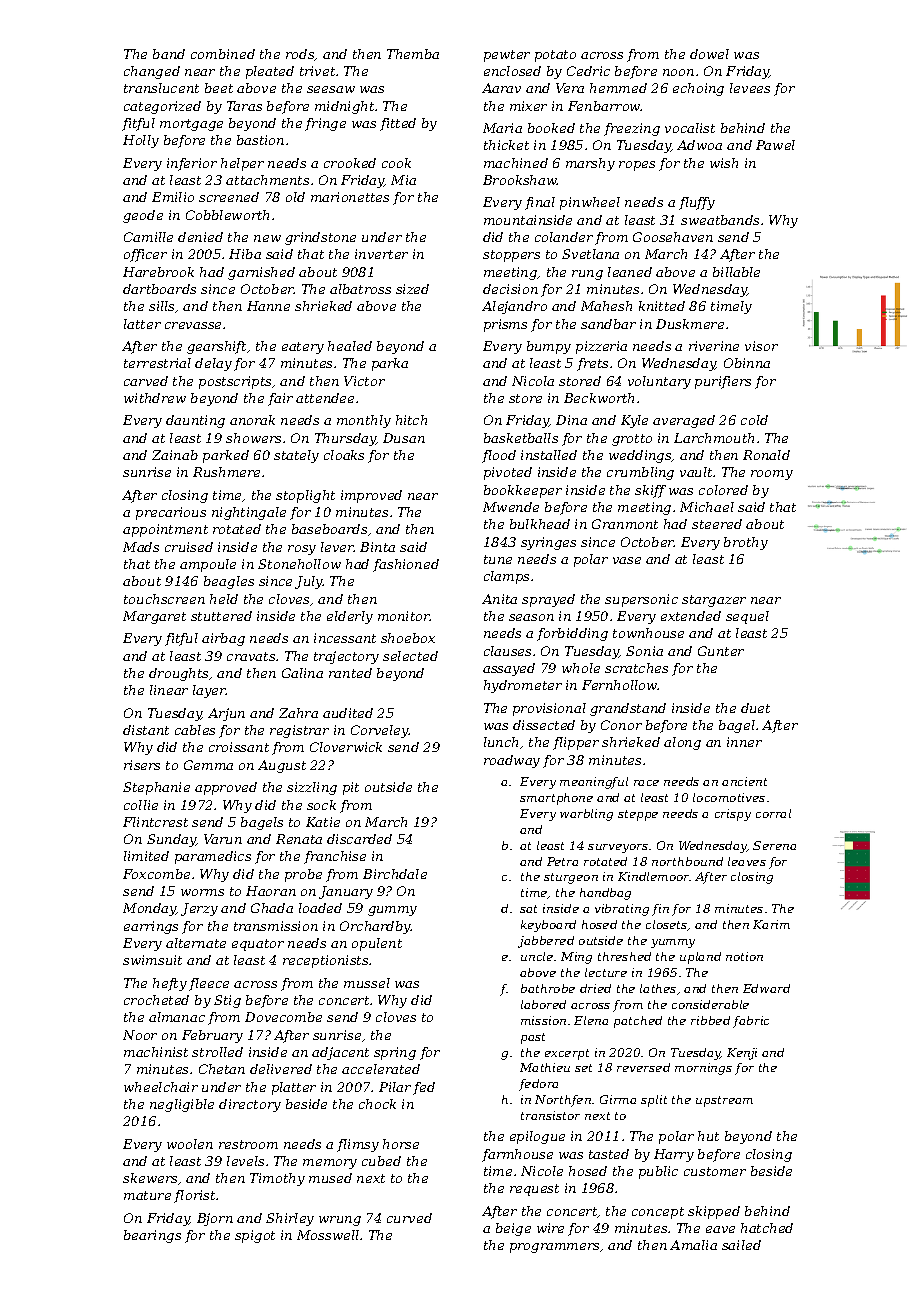  What do you see at coordinates (171, 513) in the page?
I see `precarious` at bounding box center [171, 513].
